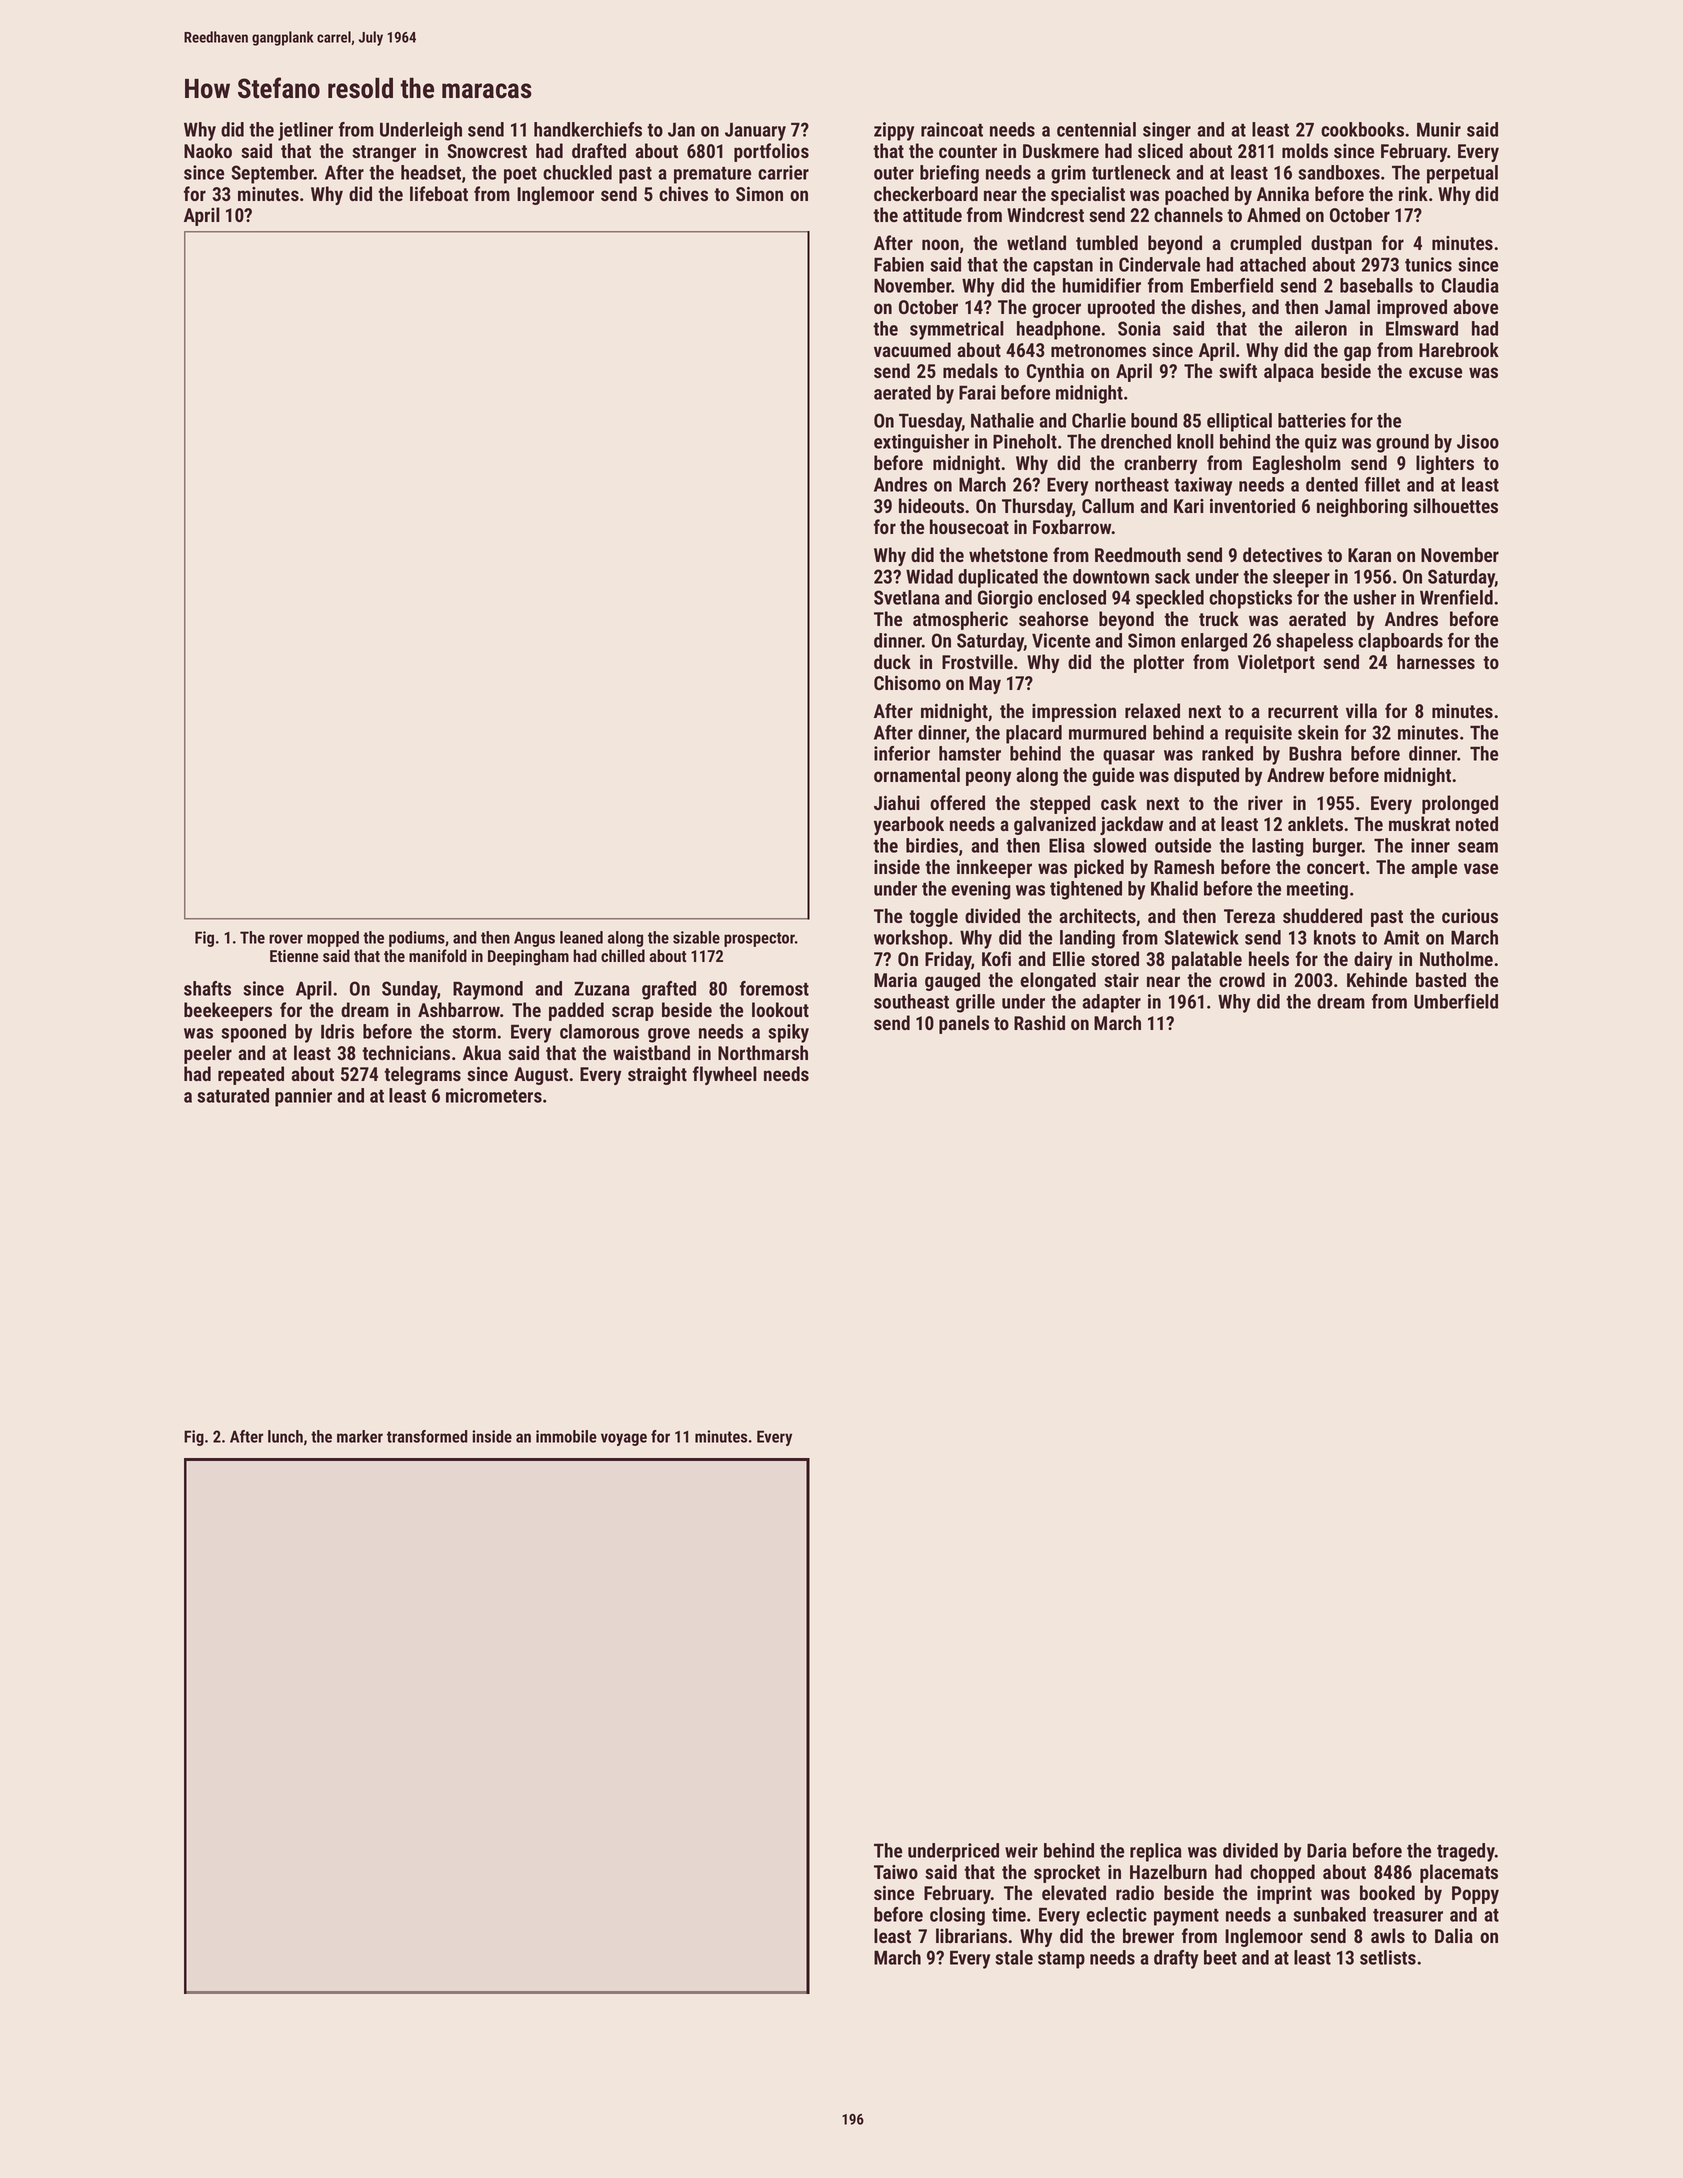 The height and width of the screenshot is (2178, 1683). Describe the element at coordinates (305, 131) in the screenshot. I see `jetliner` at that location.
